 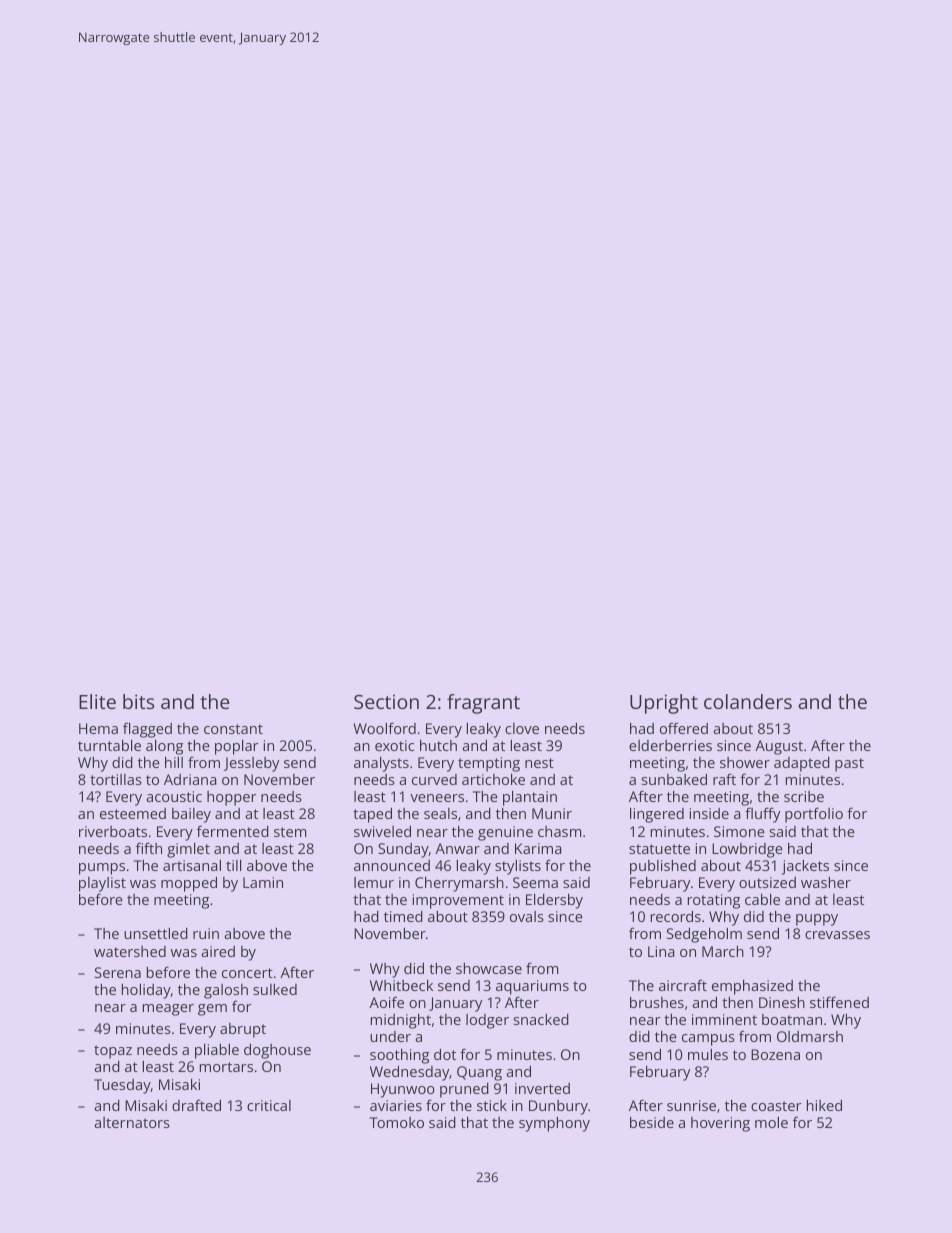 What do you see at coordinates (132, 1122) in the screenshot?
I see `alternators` at bounding box center [132, 1122].
